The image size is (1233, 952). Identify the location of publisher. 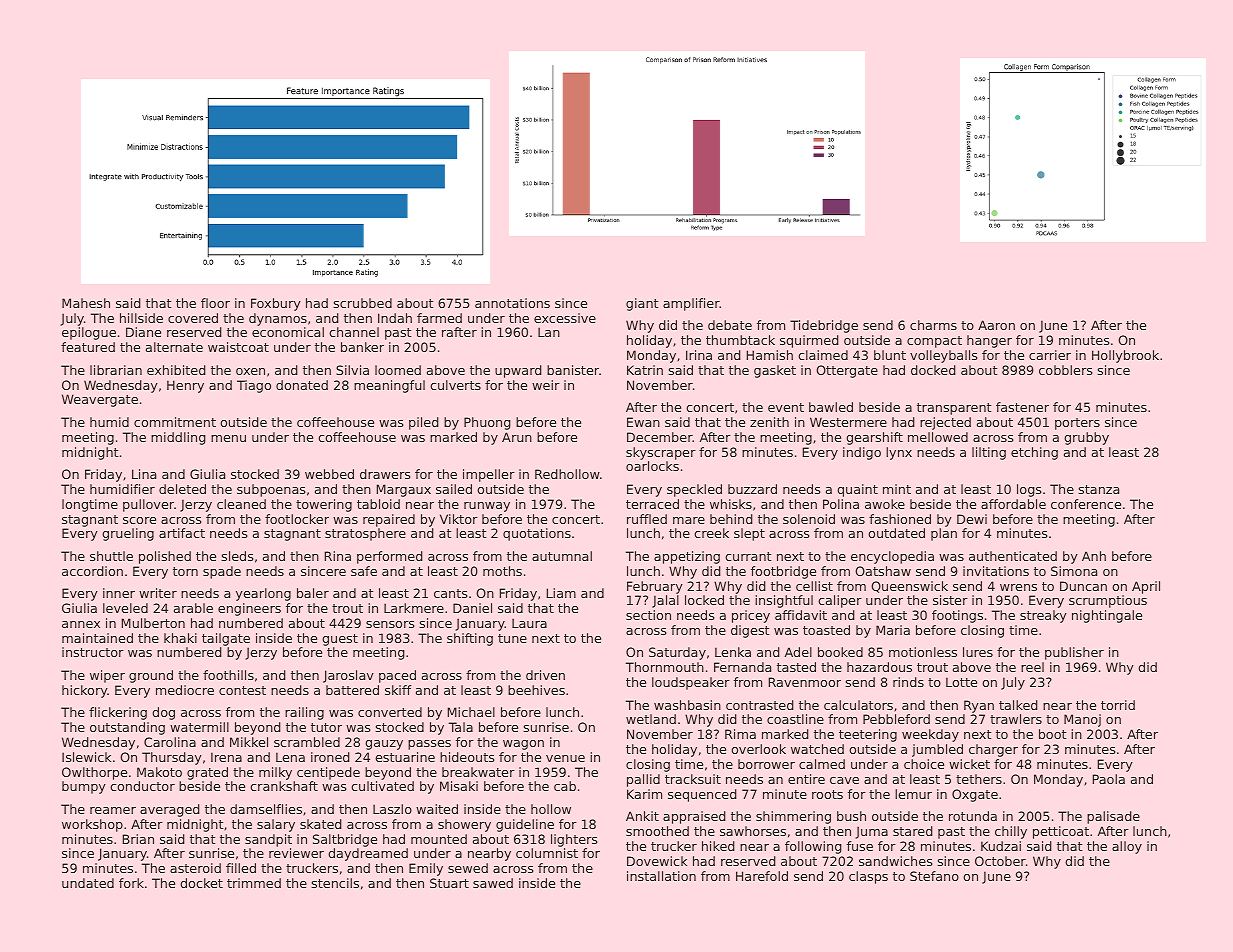
(1074, 653).
